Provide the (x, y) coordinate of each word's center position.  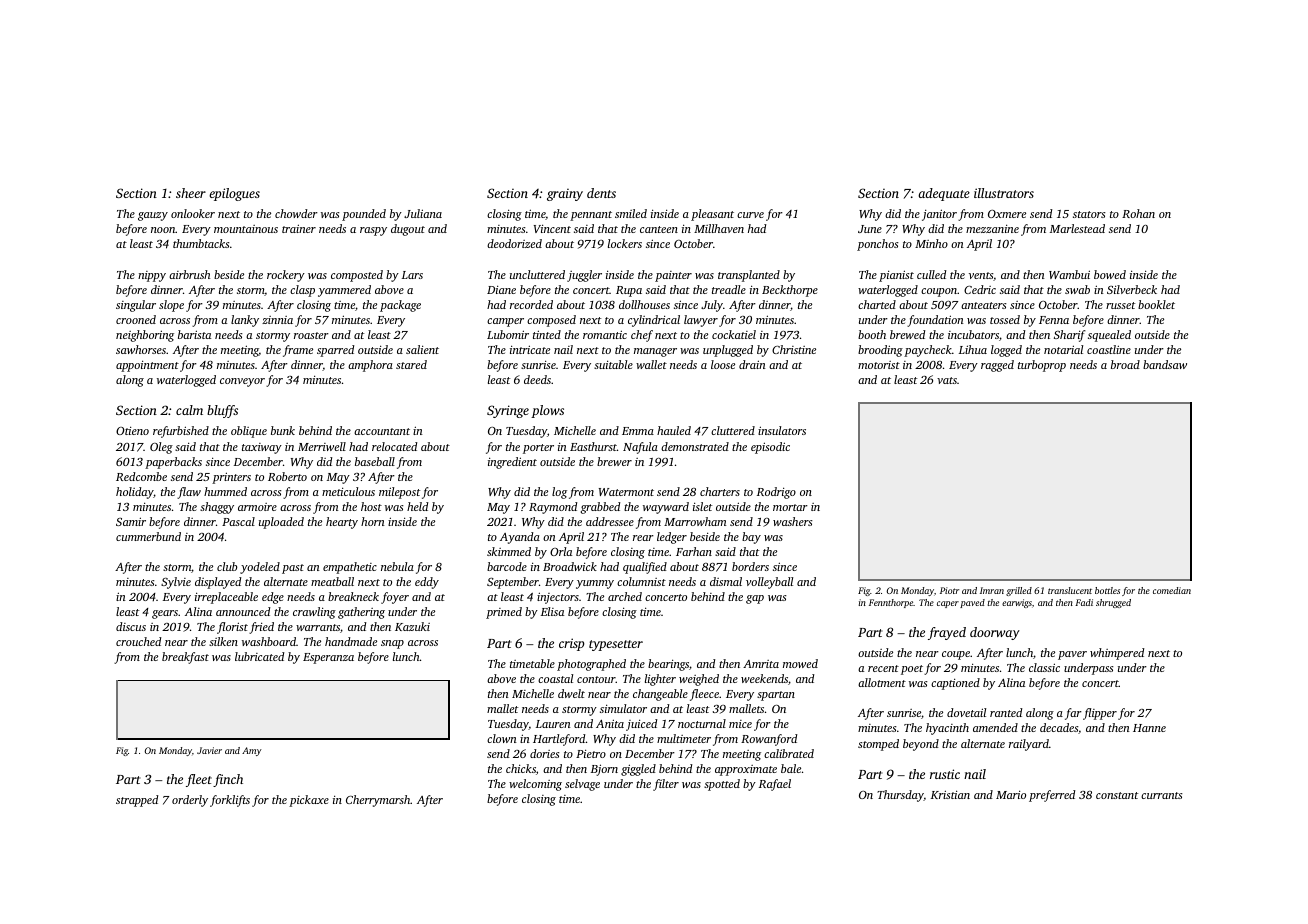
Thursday (900, 796)
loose (723, 364)
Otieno (132, 430)
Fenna (1054, 320)
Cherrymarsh (378, 801)
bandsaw (1165, 364)
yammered (344, 291)
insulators (782, 430)
